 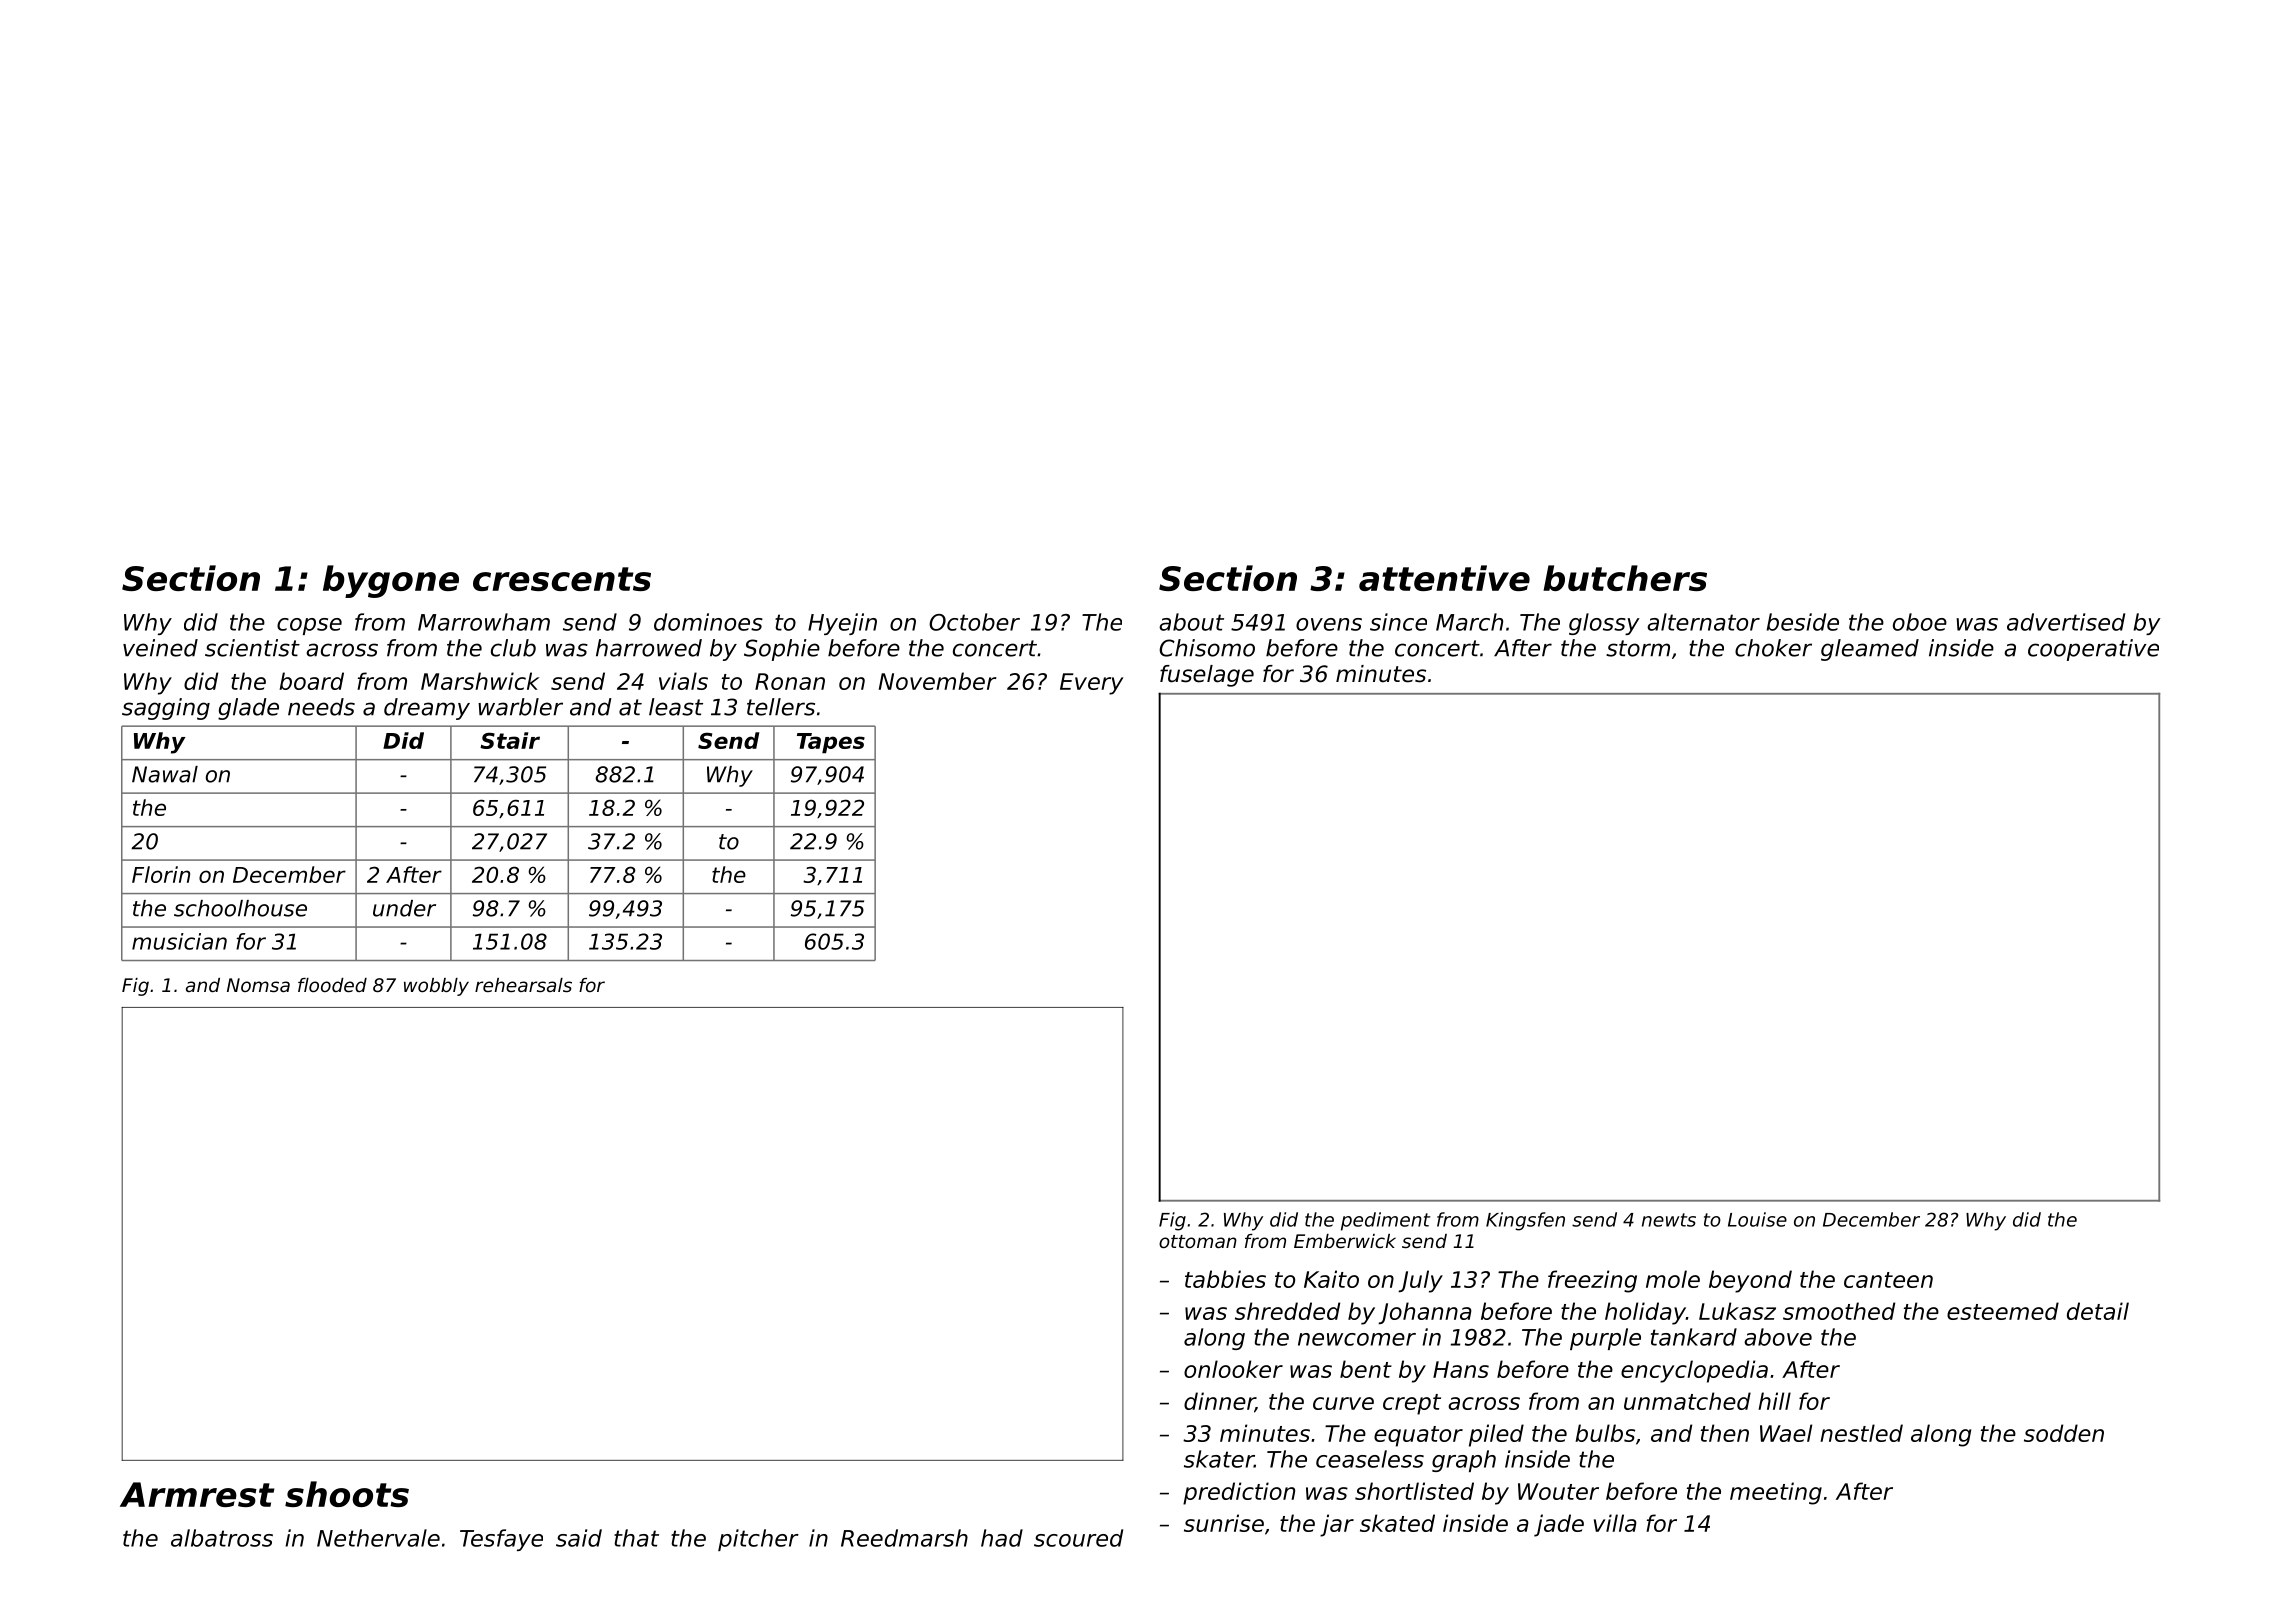 I want to click on Wael, so click(x=1786, y=1433).
